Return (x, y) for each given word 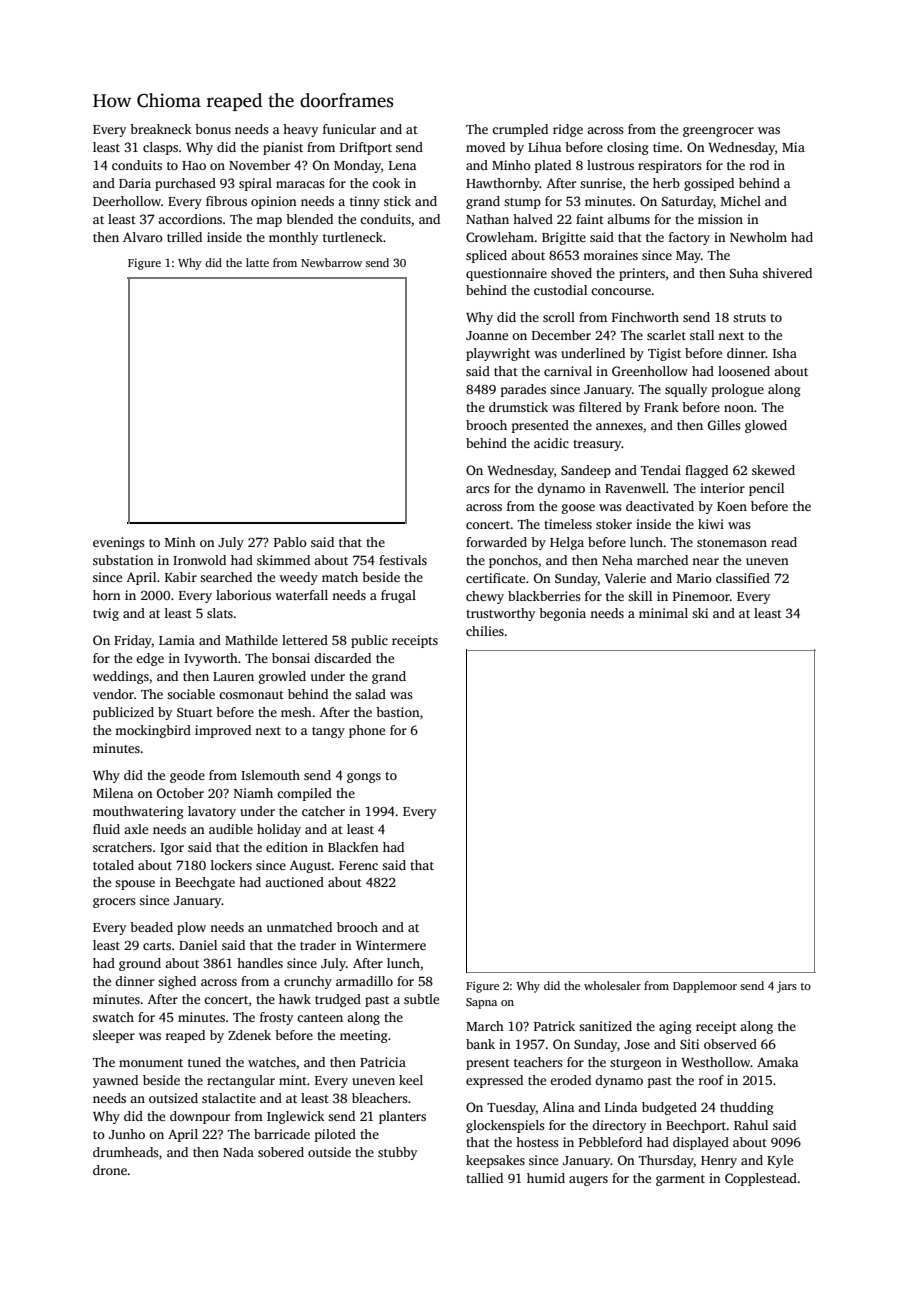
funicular (349, 129)
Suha (744, 273)
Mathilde (251, 640)
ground (140, 964)
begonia (562, 614)
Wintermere (391, 945)
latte (257, 262)
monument (151, 1063)
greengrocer (718, 132)
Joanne (487, 335)
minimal (663, 613)
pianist (283, 148)
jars (787, 987)
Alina (558, 1107)
